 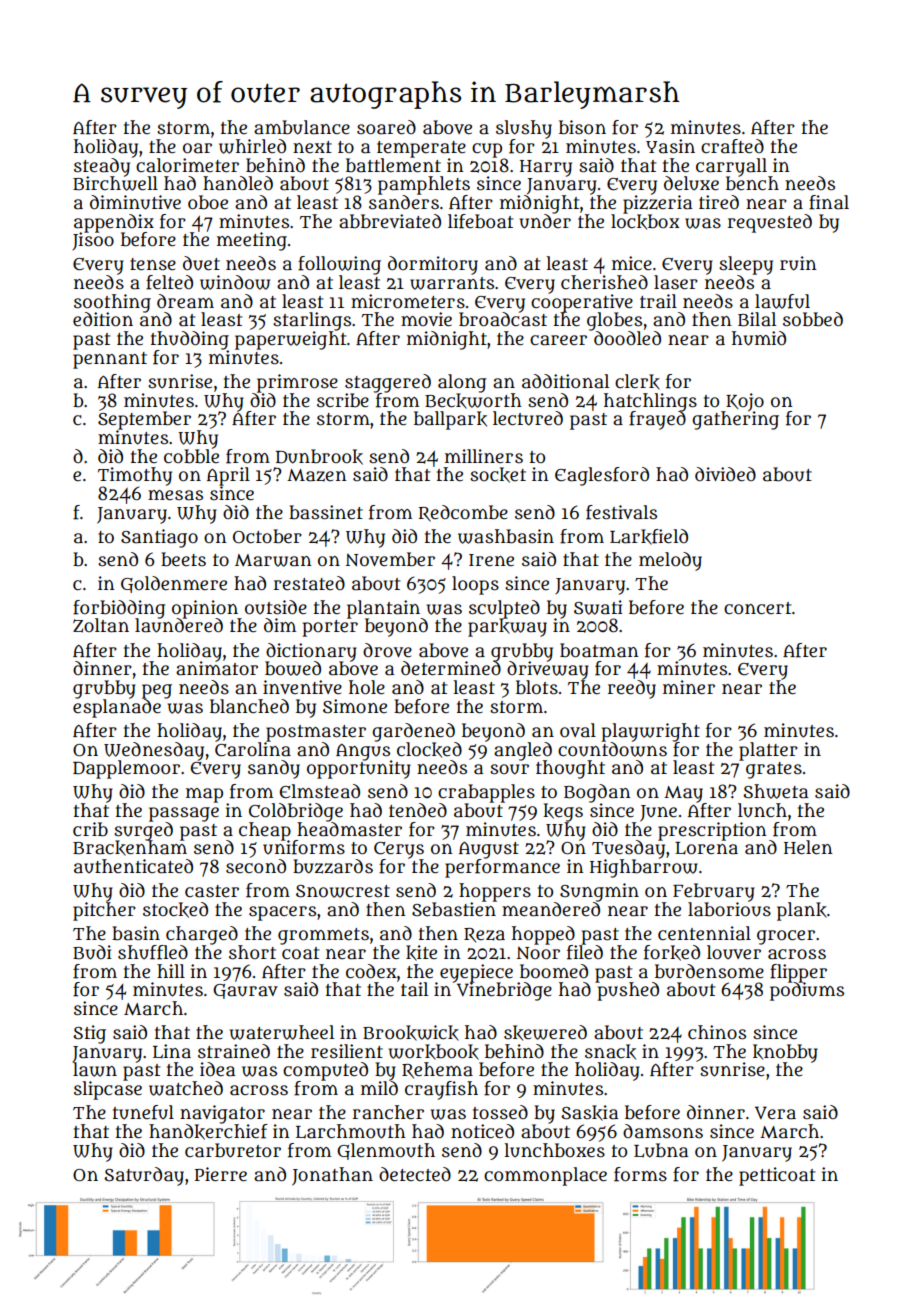 What do you see at coordinates (829, 202) in the page?
I see `final` at bounding box center [829, 202].
